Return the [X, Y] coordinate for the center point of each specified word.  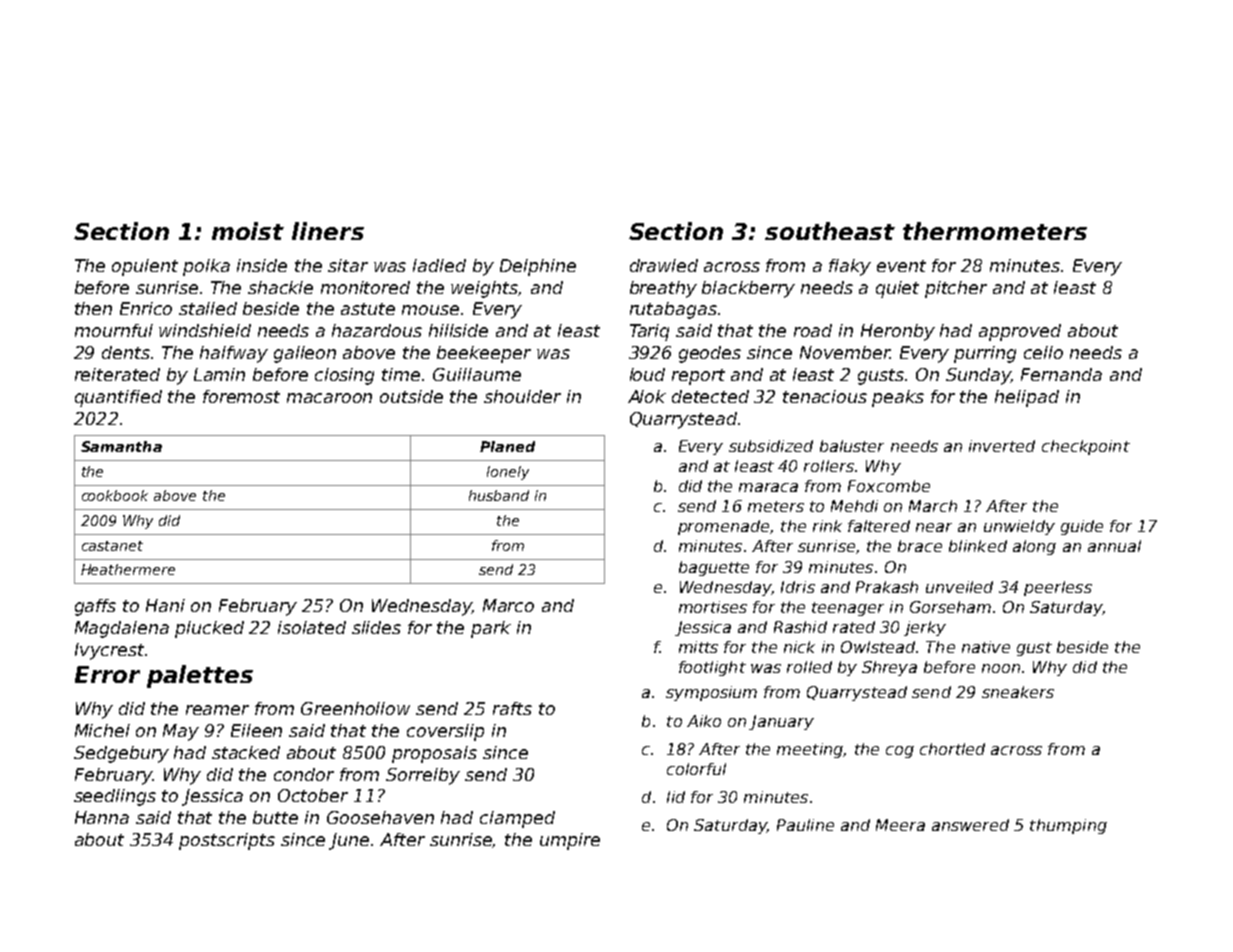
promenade [723, 527]
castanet [112, 546]
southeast [830, 231]
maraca [768, 487]
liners [328, 231]
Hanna [102, 817]
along [1034, 547]
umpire [570, 841]
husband [499, 495]
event [901, 266]
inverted [1002, 446]
